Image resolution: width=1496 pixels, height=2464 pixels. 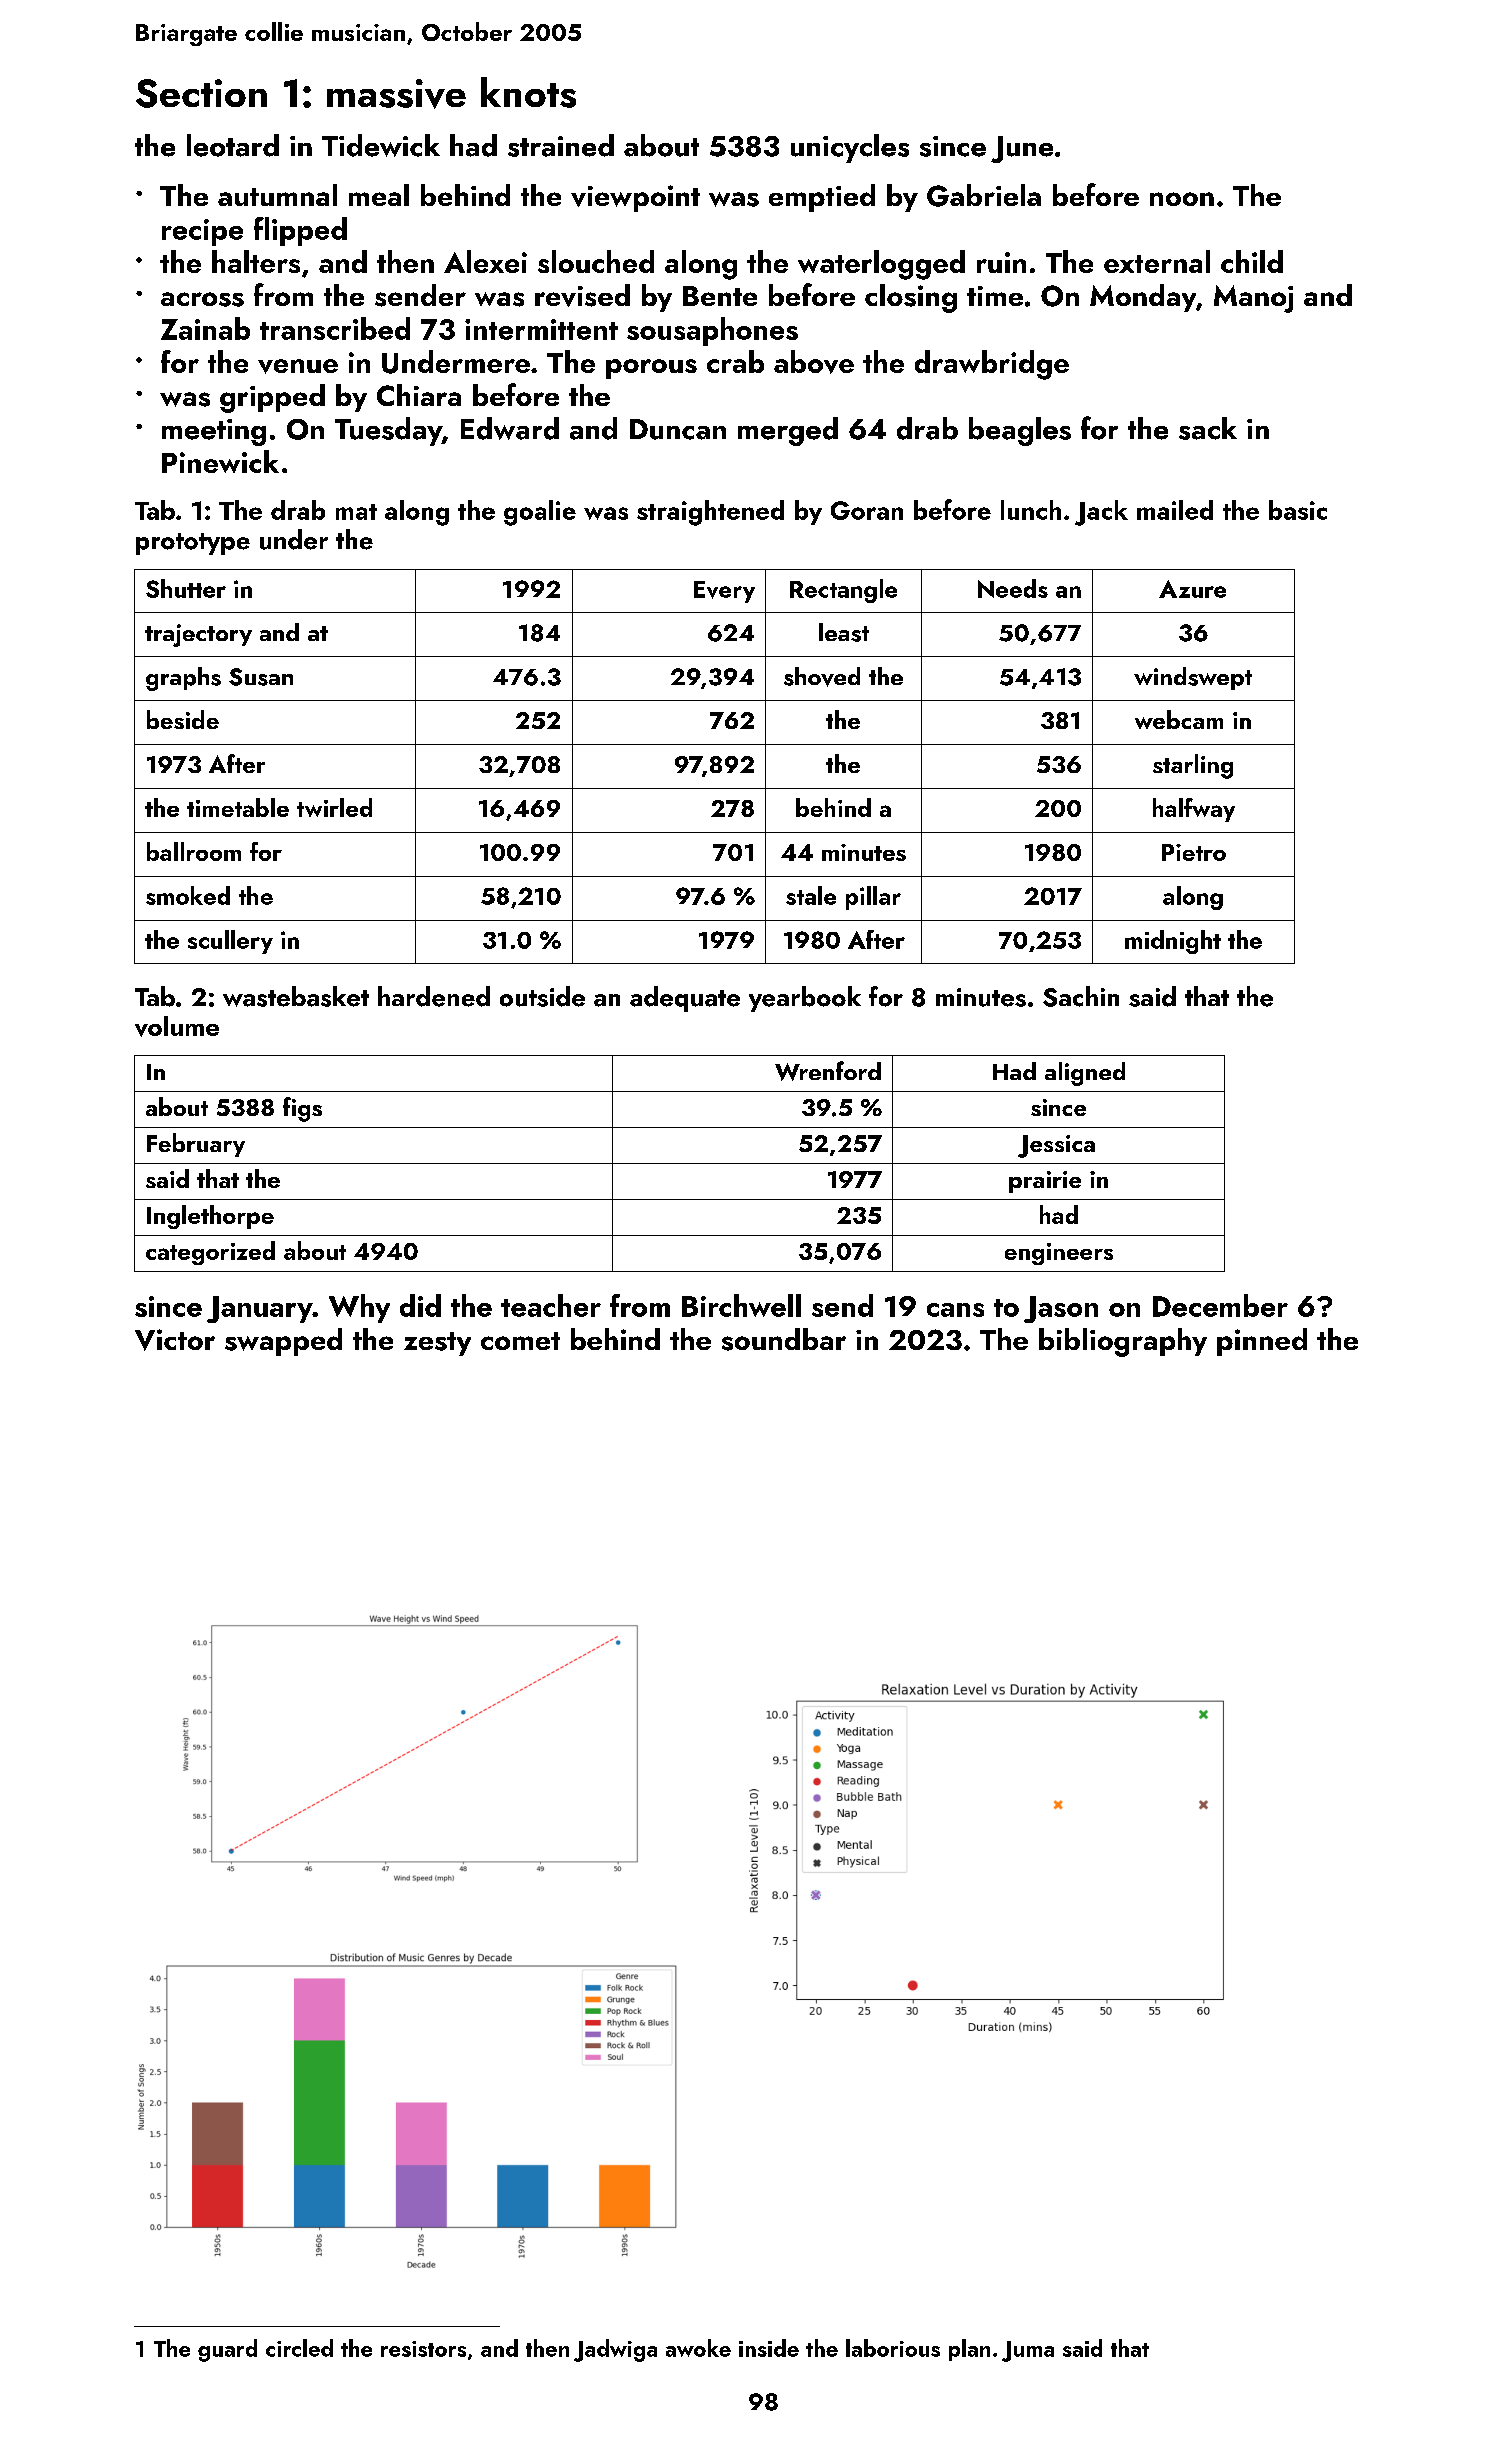 I want to click on Pietro, so click(x=1194, y=852).
